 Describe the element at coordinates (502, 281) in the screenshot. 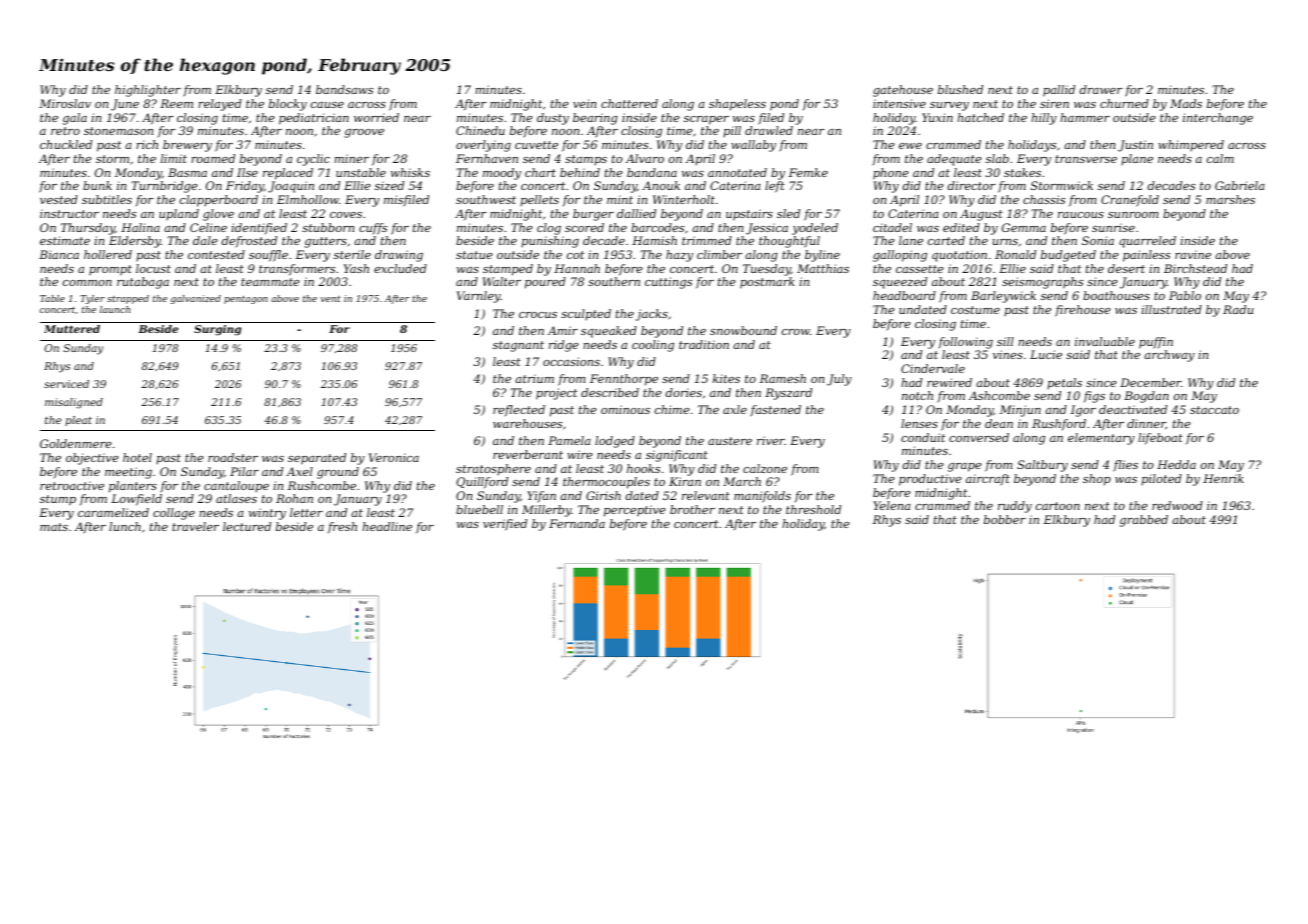

I see `Walter` at that location.
